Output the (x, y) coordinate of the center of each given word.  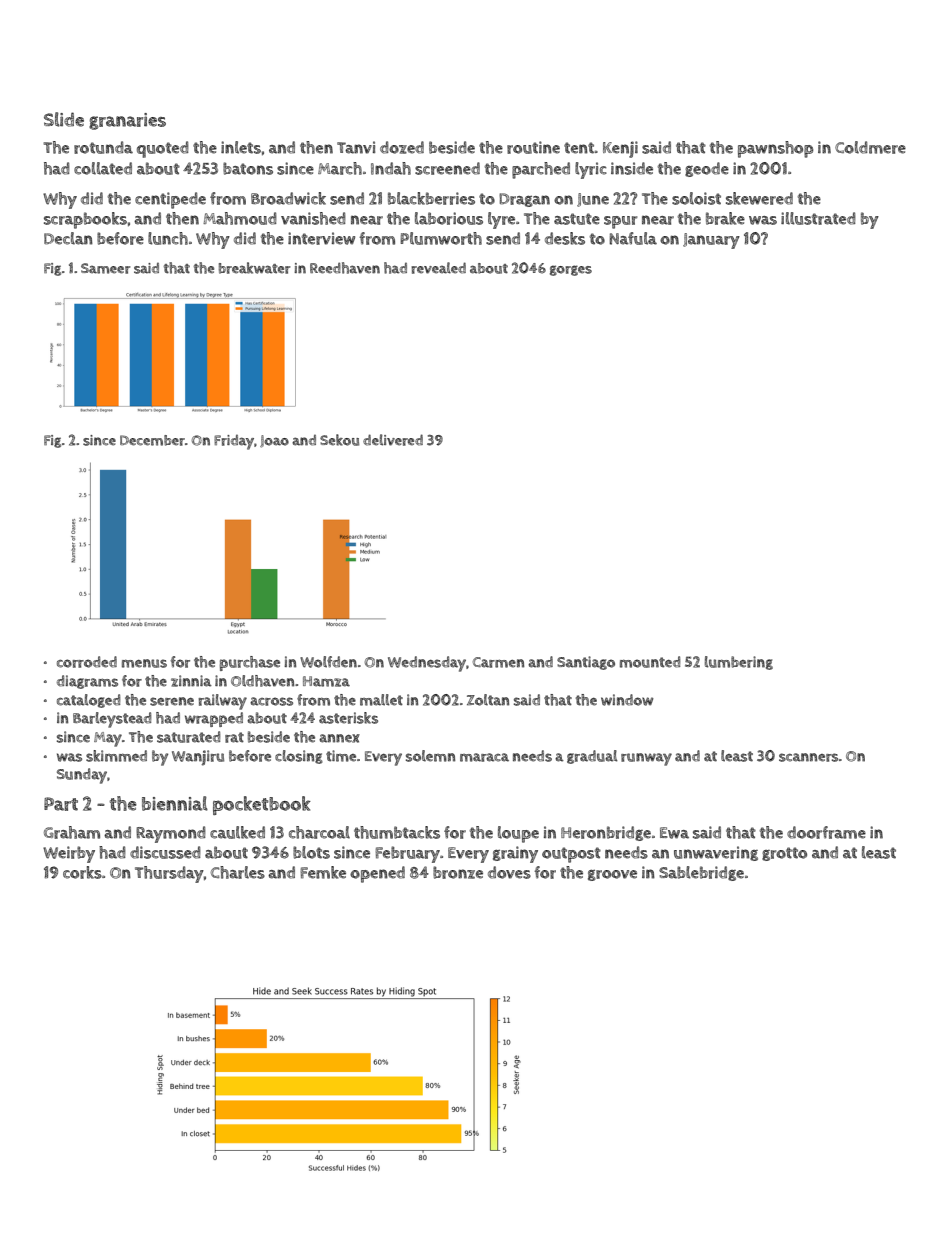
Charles (238, 872)
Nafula (633, 238)
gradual (592, 757)
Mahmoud (240, 218)
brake (725, 218)
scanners (809, 757)
